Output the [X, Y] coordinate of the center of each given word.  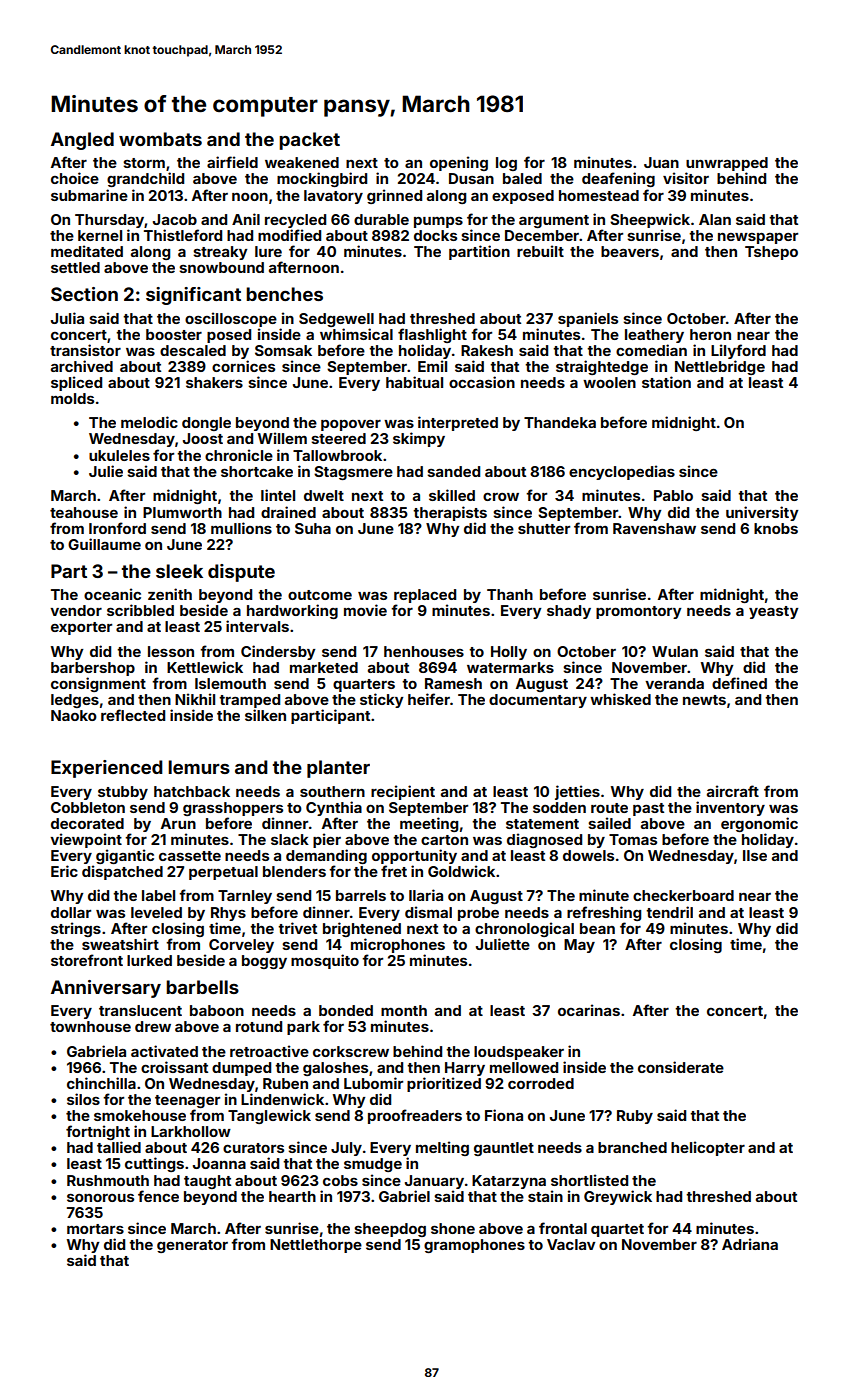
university [762, 513]
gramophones [474, 1246]
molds [72, 398]
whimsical [356, 334]
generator [192, 1246]
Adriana [750, 1244]
